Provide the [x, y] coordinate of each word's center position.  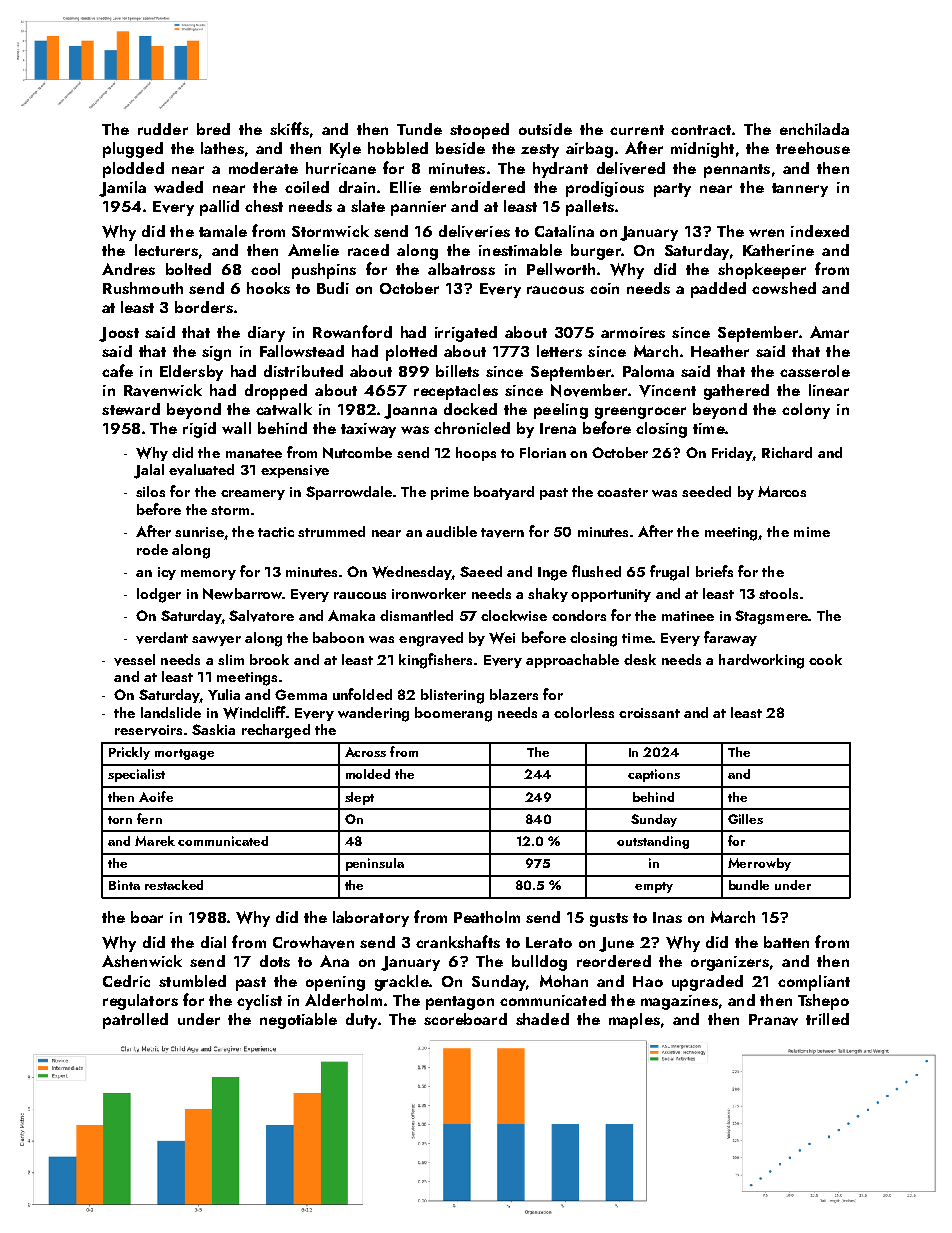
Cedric [126, 981]
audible [451, 531]
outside [545, 129]
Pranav [773, 1020]
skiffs [289, 128]
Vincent [667, 391]
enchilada [814, 129]
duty [361, 1021]
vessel [134, 660]
